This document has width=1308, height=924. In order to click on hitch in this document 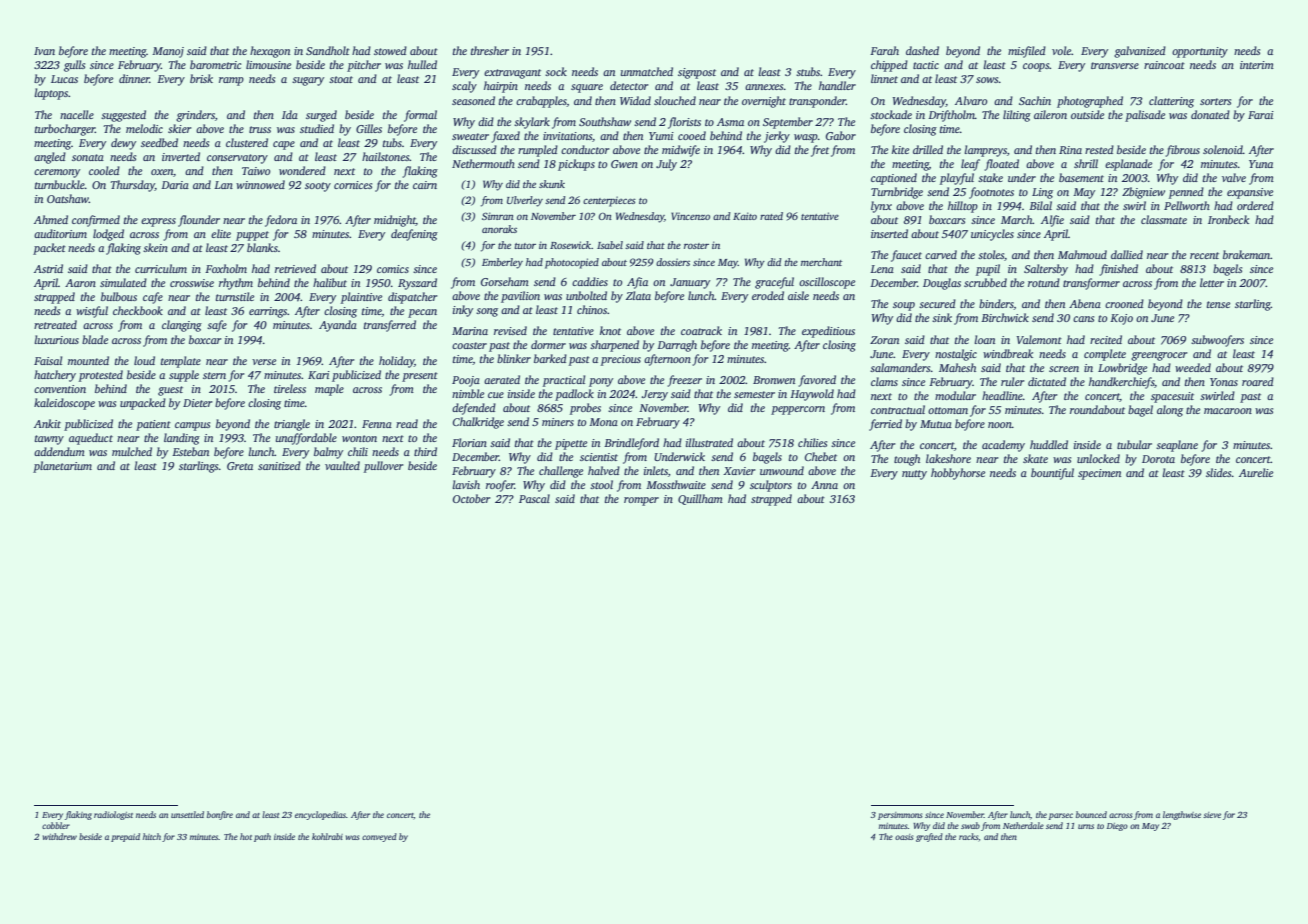, I will do `click(152, 836)`.
